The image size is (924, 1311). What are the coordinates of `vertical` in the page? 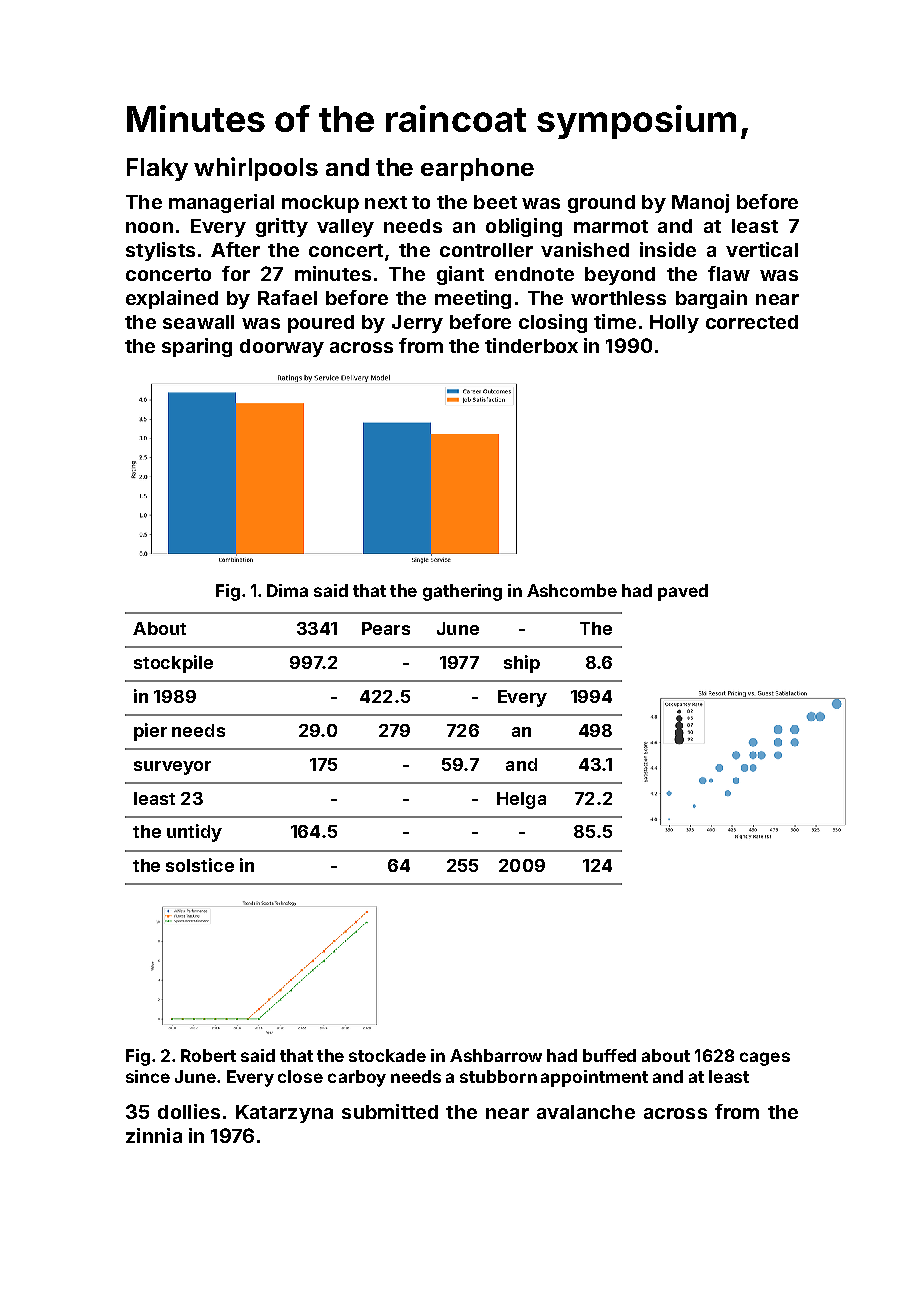 It's located at (762, 249).
